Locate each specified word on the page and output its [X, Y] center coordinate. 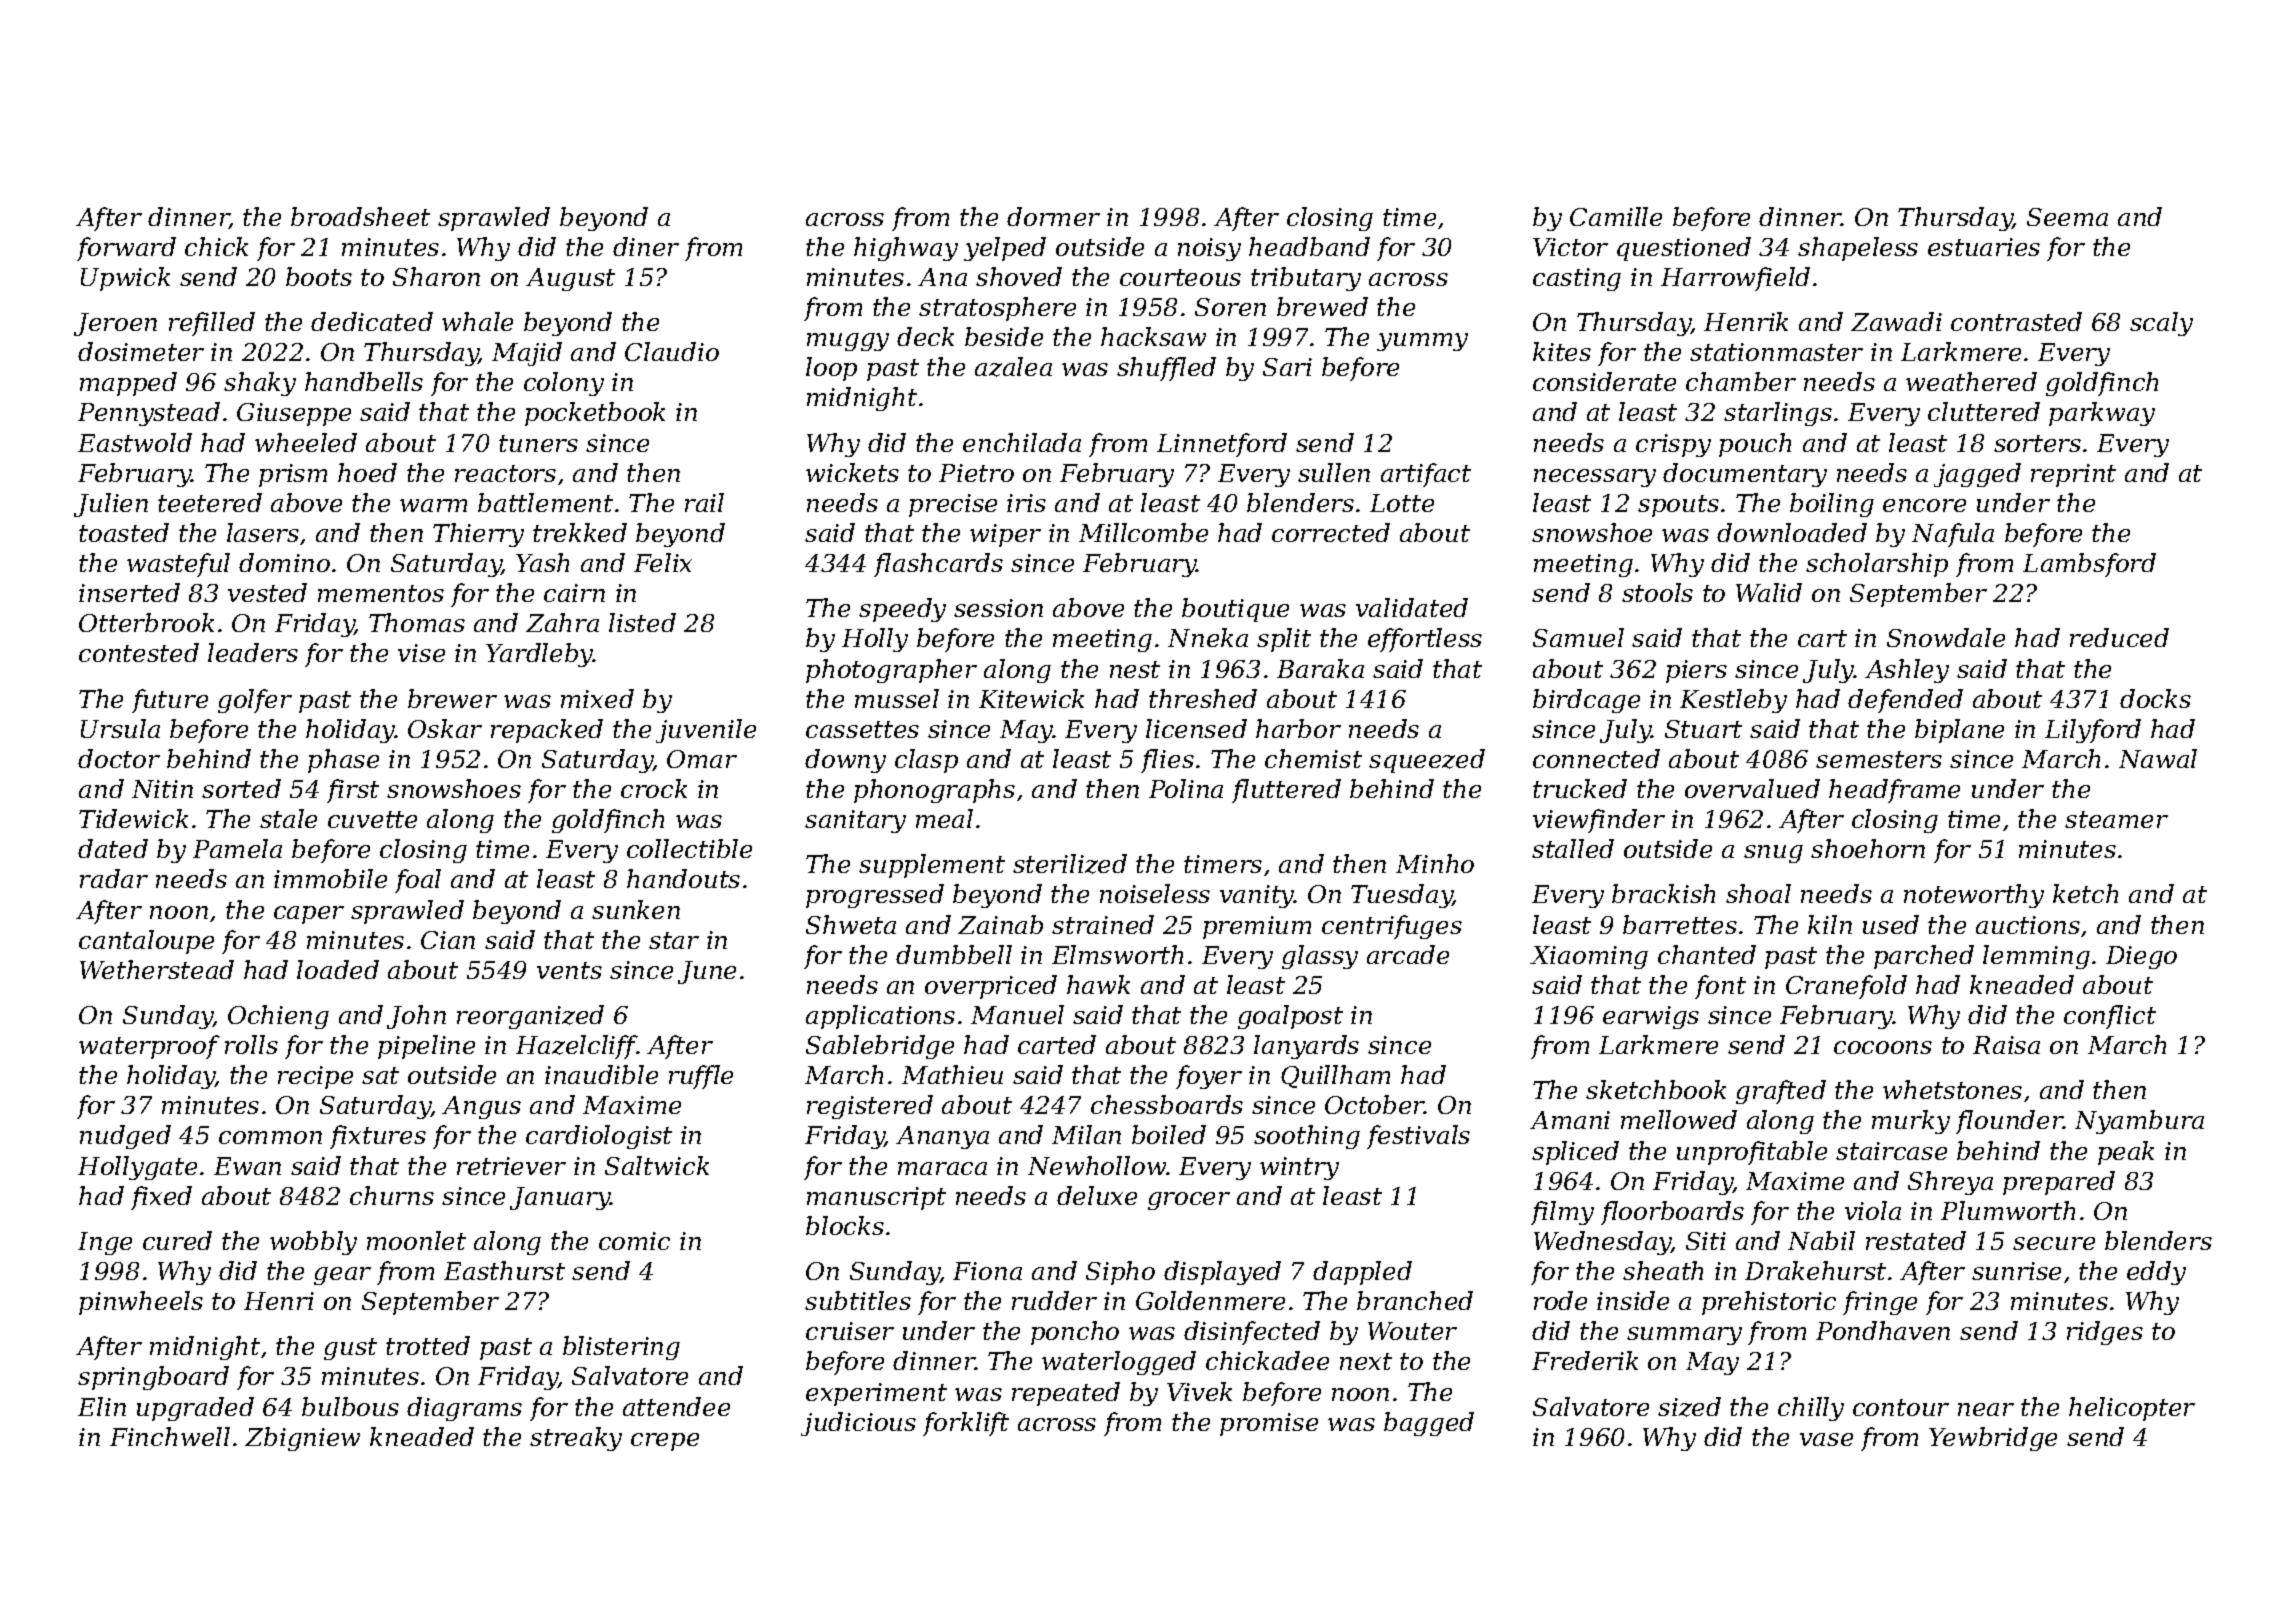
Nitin [162, 789]
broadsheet [360, 216]
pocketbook [595, 414]
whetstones [1952, 1089]
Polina [1186, 788]
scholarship [1877, 565]
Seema [2067, 217]
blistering [621, 1348]
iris [1026, 503]
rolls [251, 1044]
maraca [942, 1168]
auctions [2028, 925]
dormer [1053, 216]
